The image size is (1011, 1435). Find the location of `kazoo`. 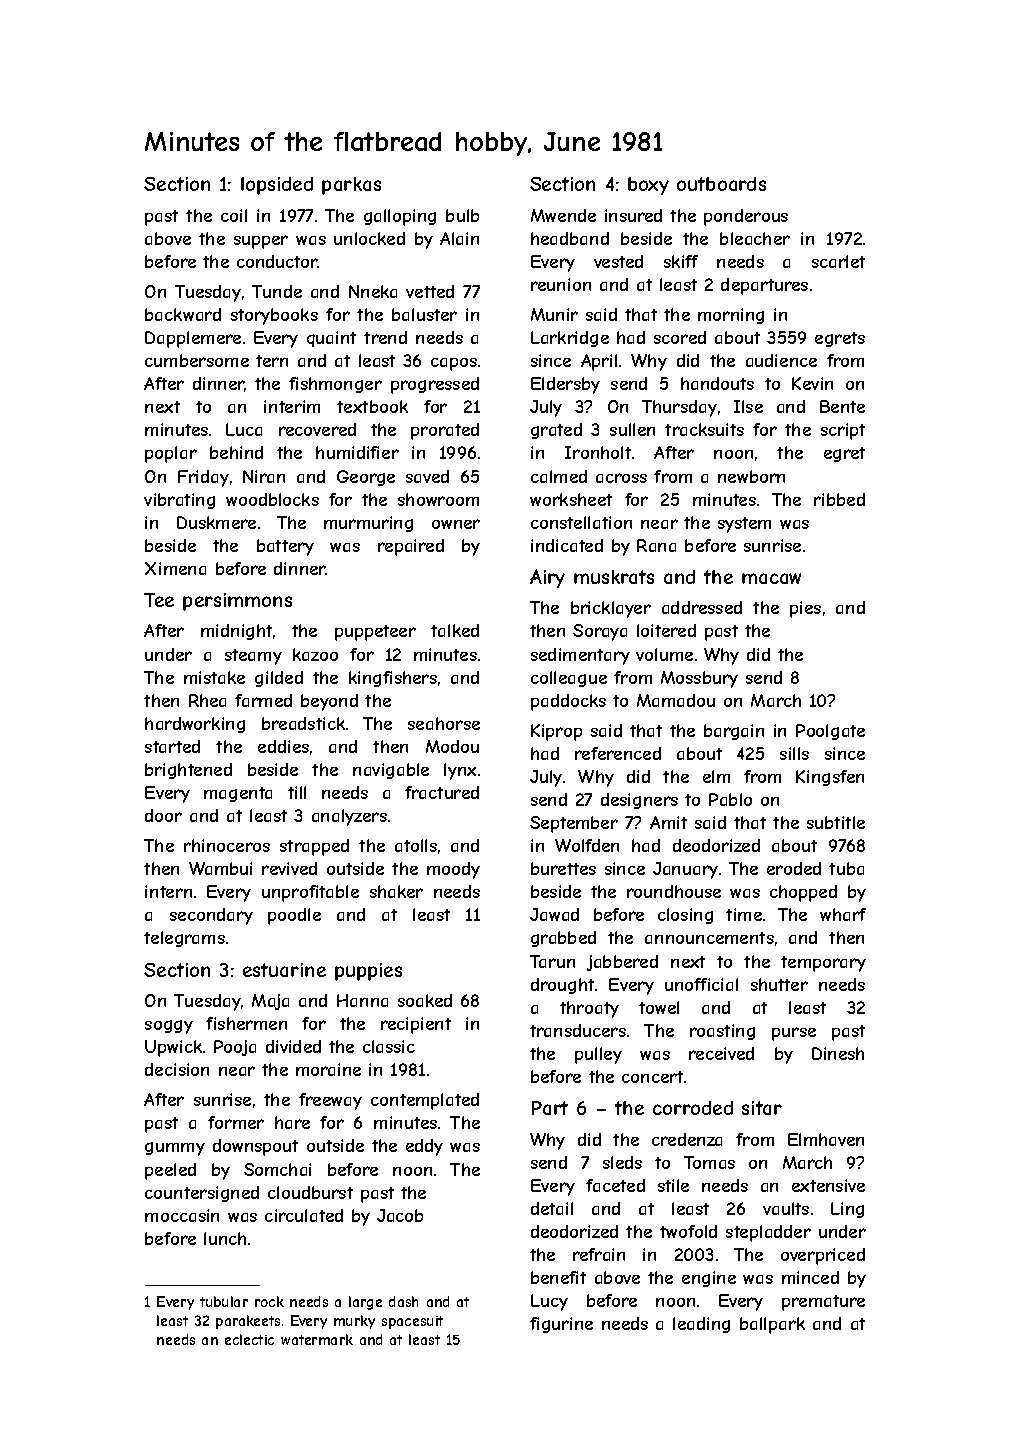

kazoo is located at coordinates (315, 654).
